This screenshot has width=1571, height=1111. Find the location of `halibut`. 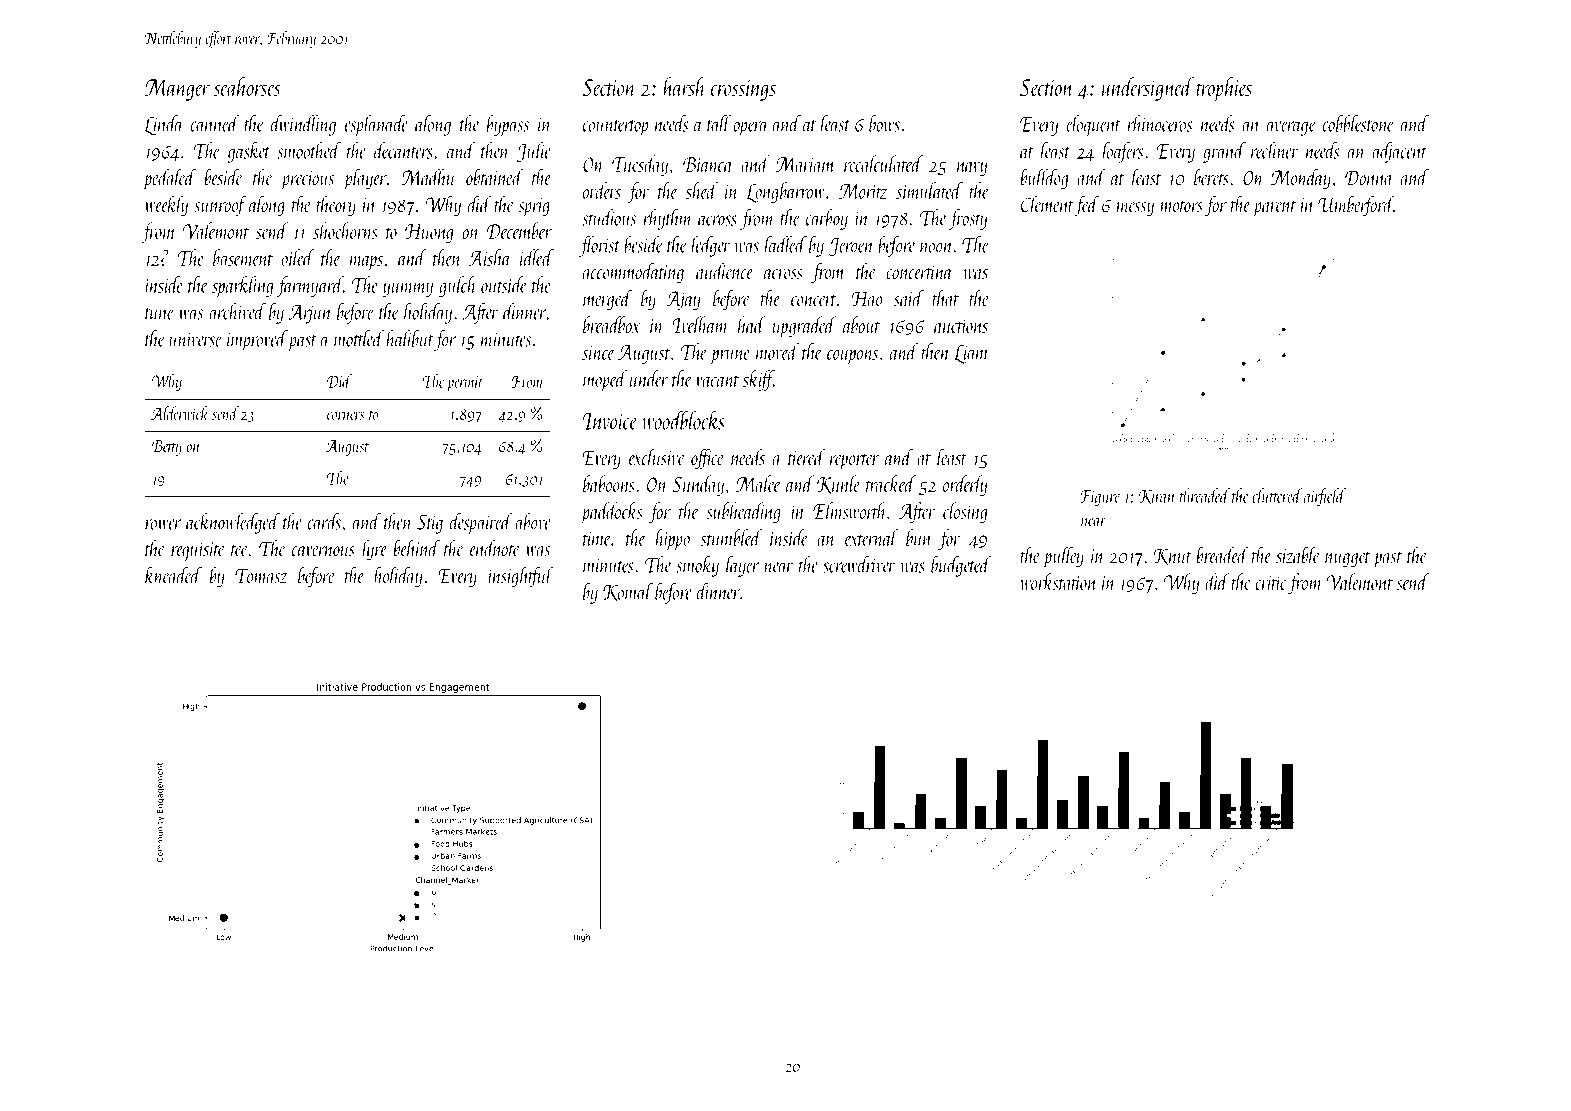

halibut is located at coordinates (410, 338).
